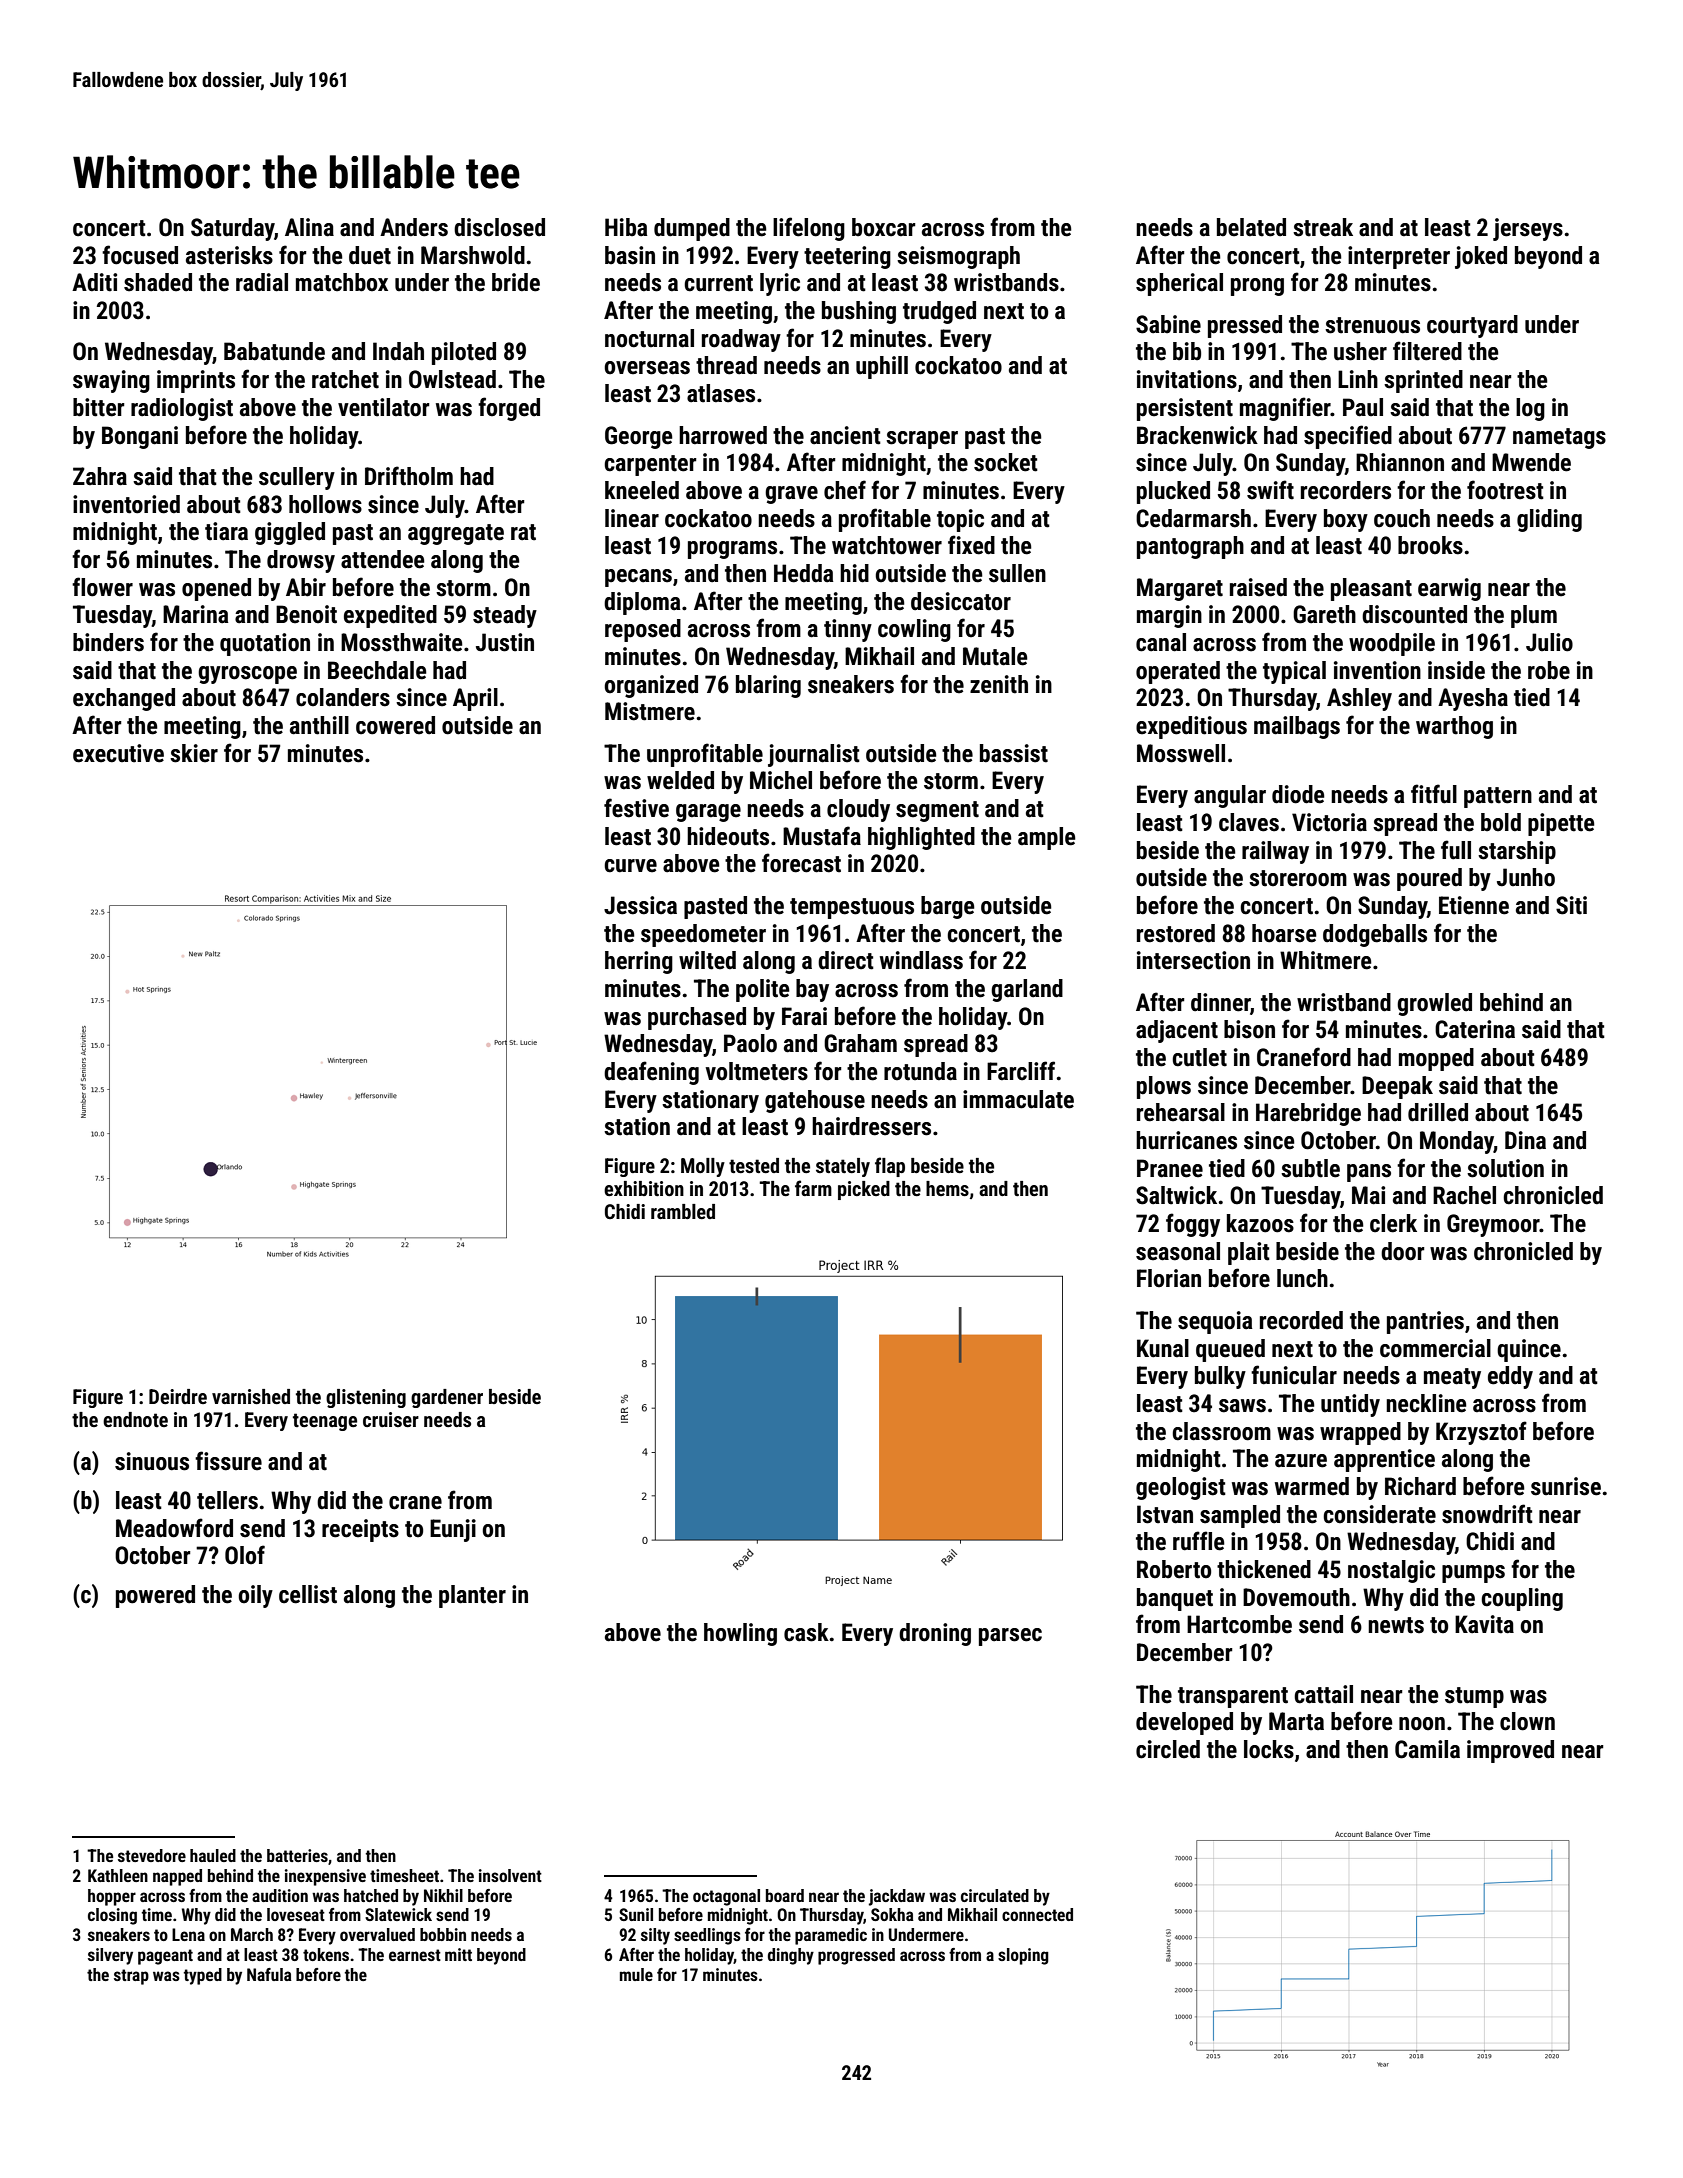 The image size is (1683, 2178). What do you see at coordinates (309, 227) in the image?
I see `Alina` at bounding box center [309, 227].
